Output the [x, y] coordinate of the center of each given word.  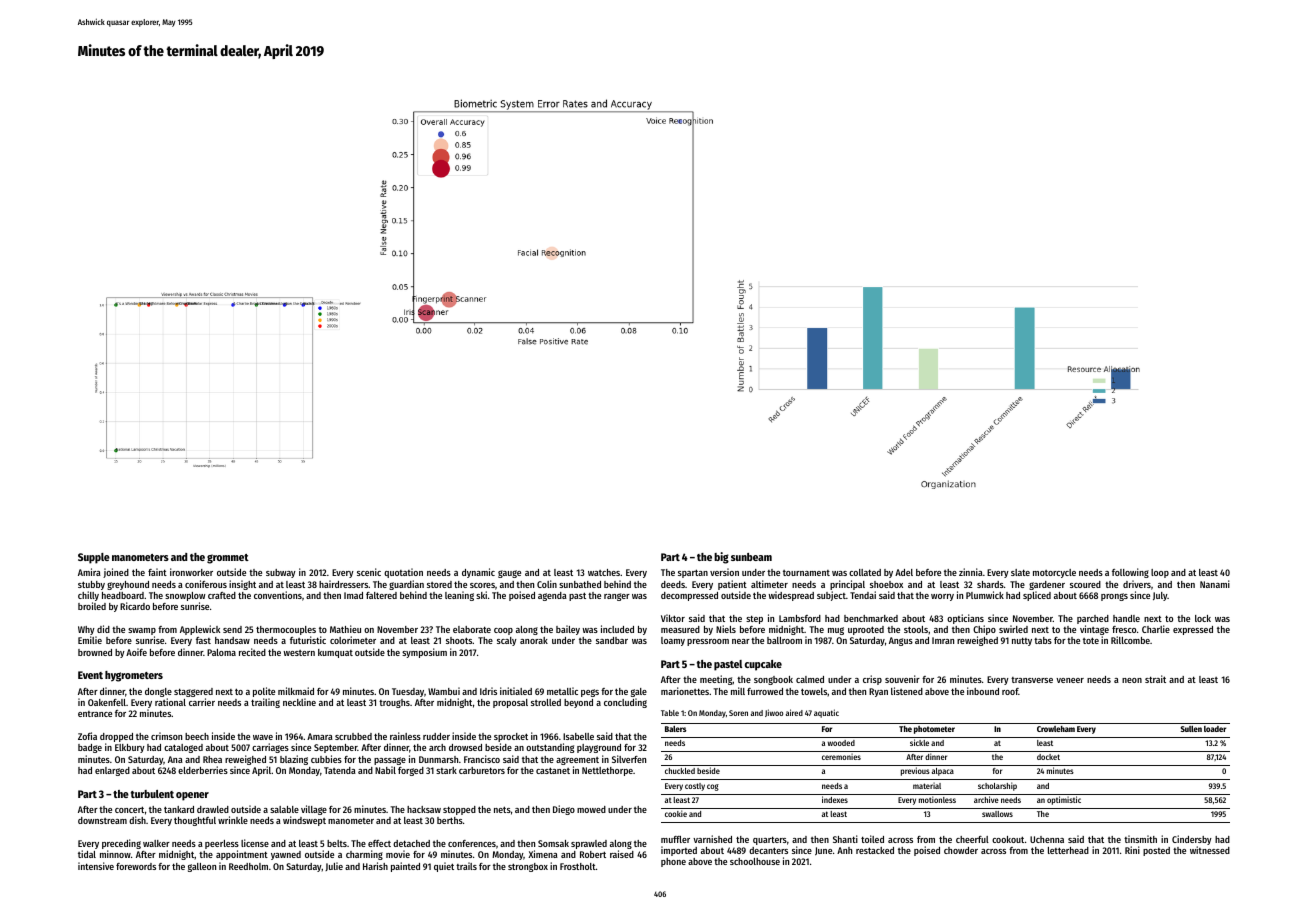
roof [1010, 691]
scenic [369, 572]
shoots [459, 640]
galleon [202, 867]
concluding [625, 703]
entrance [95, 714]
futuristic [308, 640]
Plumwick [985, 595]
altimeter [769, 584]
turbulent [152, 794]
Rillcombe [1130, 640]
